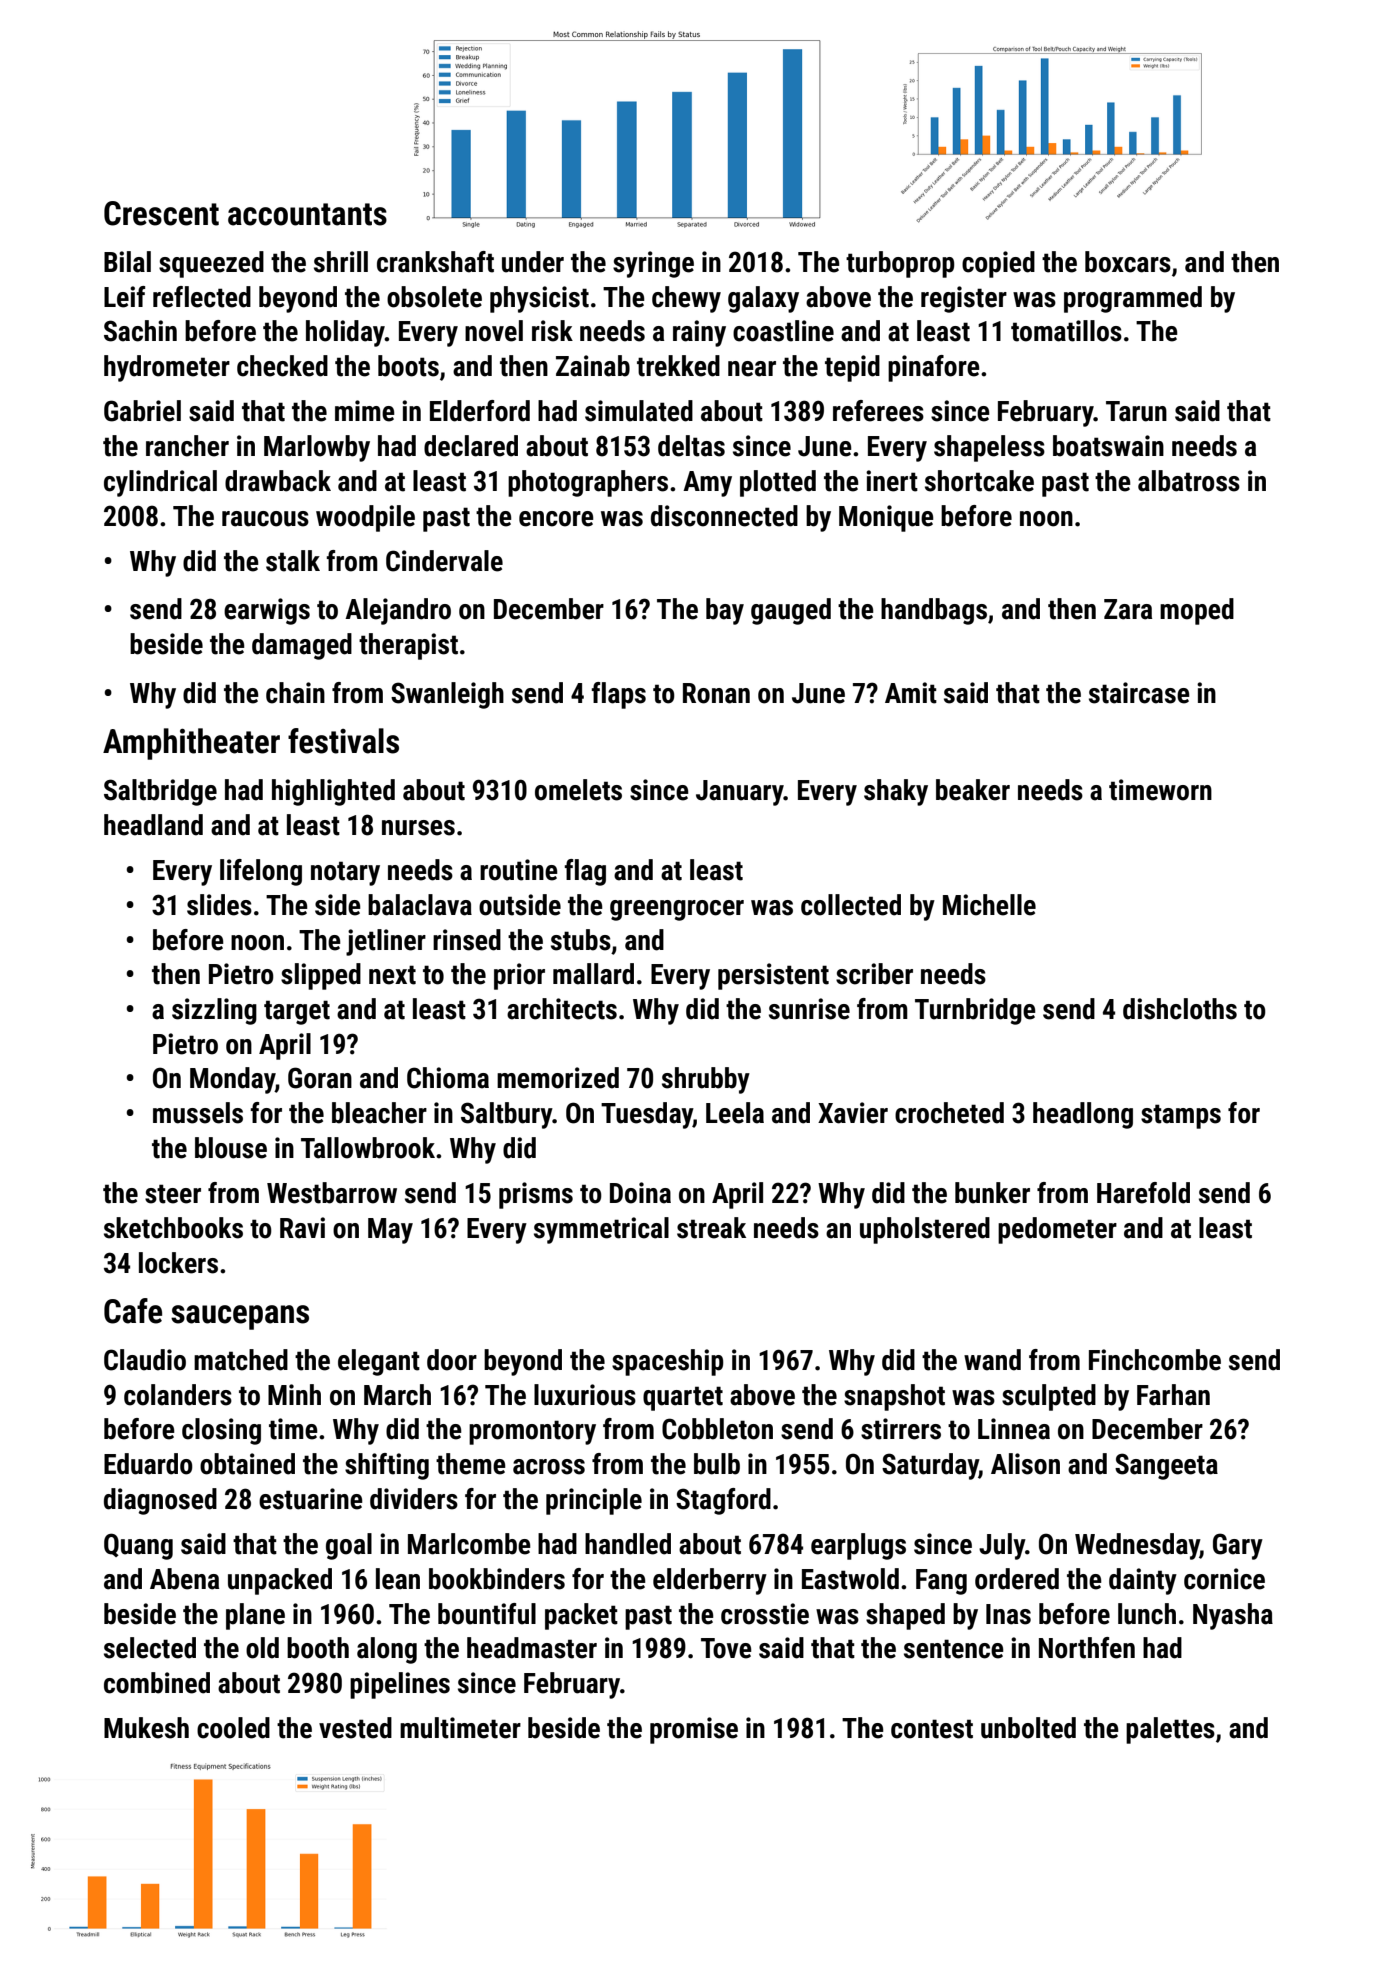 The width and height of the screenshot is (1386, 1969). Describe the element at coordinates (307, 214) in the screenshot. I see `accountants` at that location.
